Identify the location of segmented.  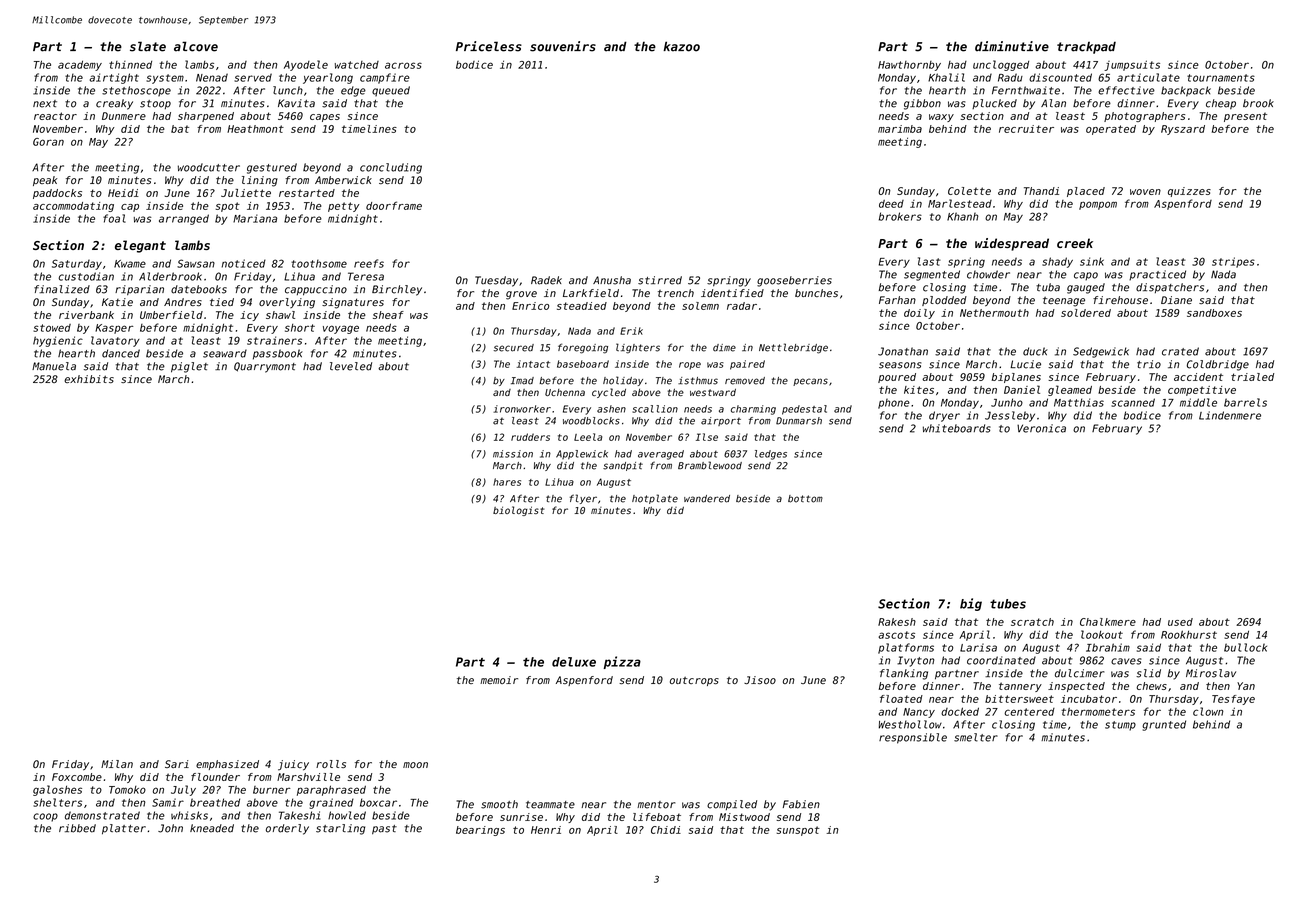
(932, 275).
